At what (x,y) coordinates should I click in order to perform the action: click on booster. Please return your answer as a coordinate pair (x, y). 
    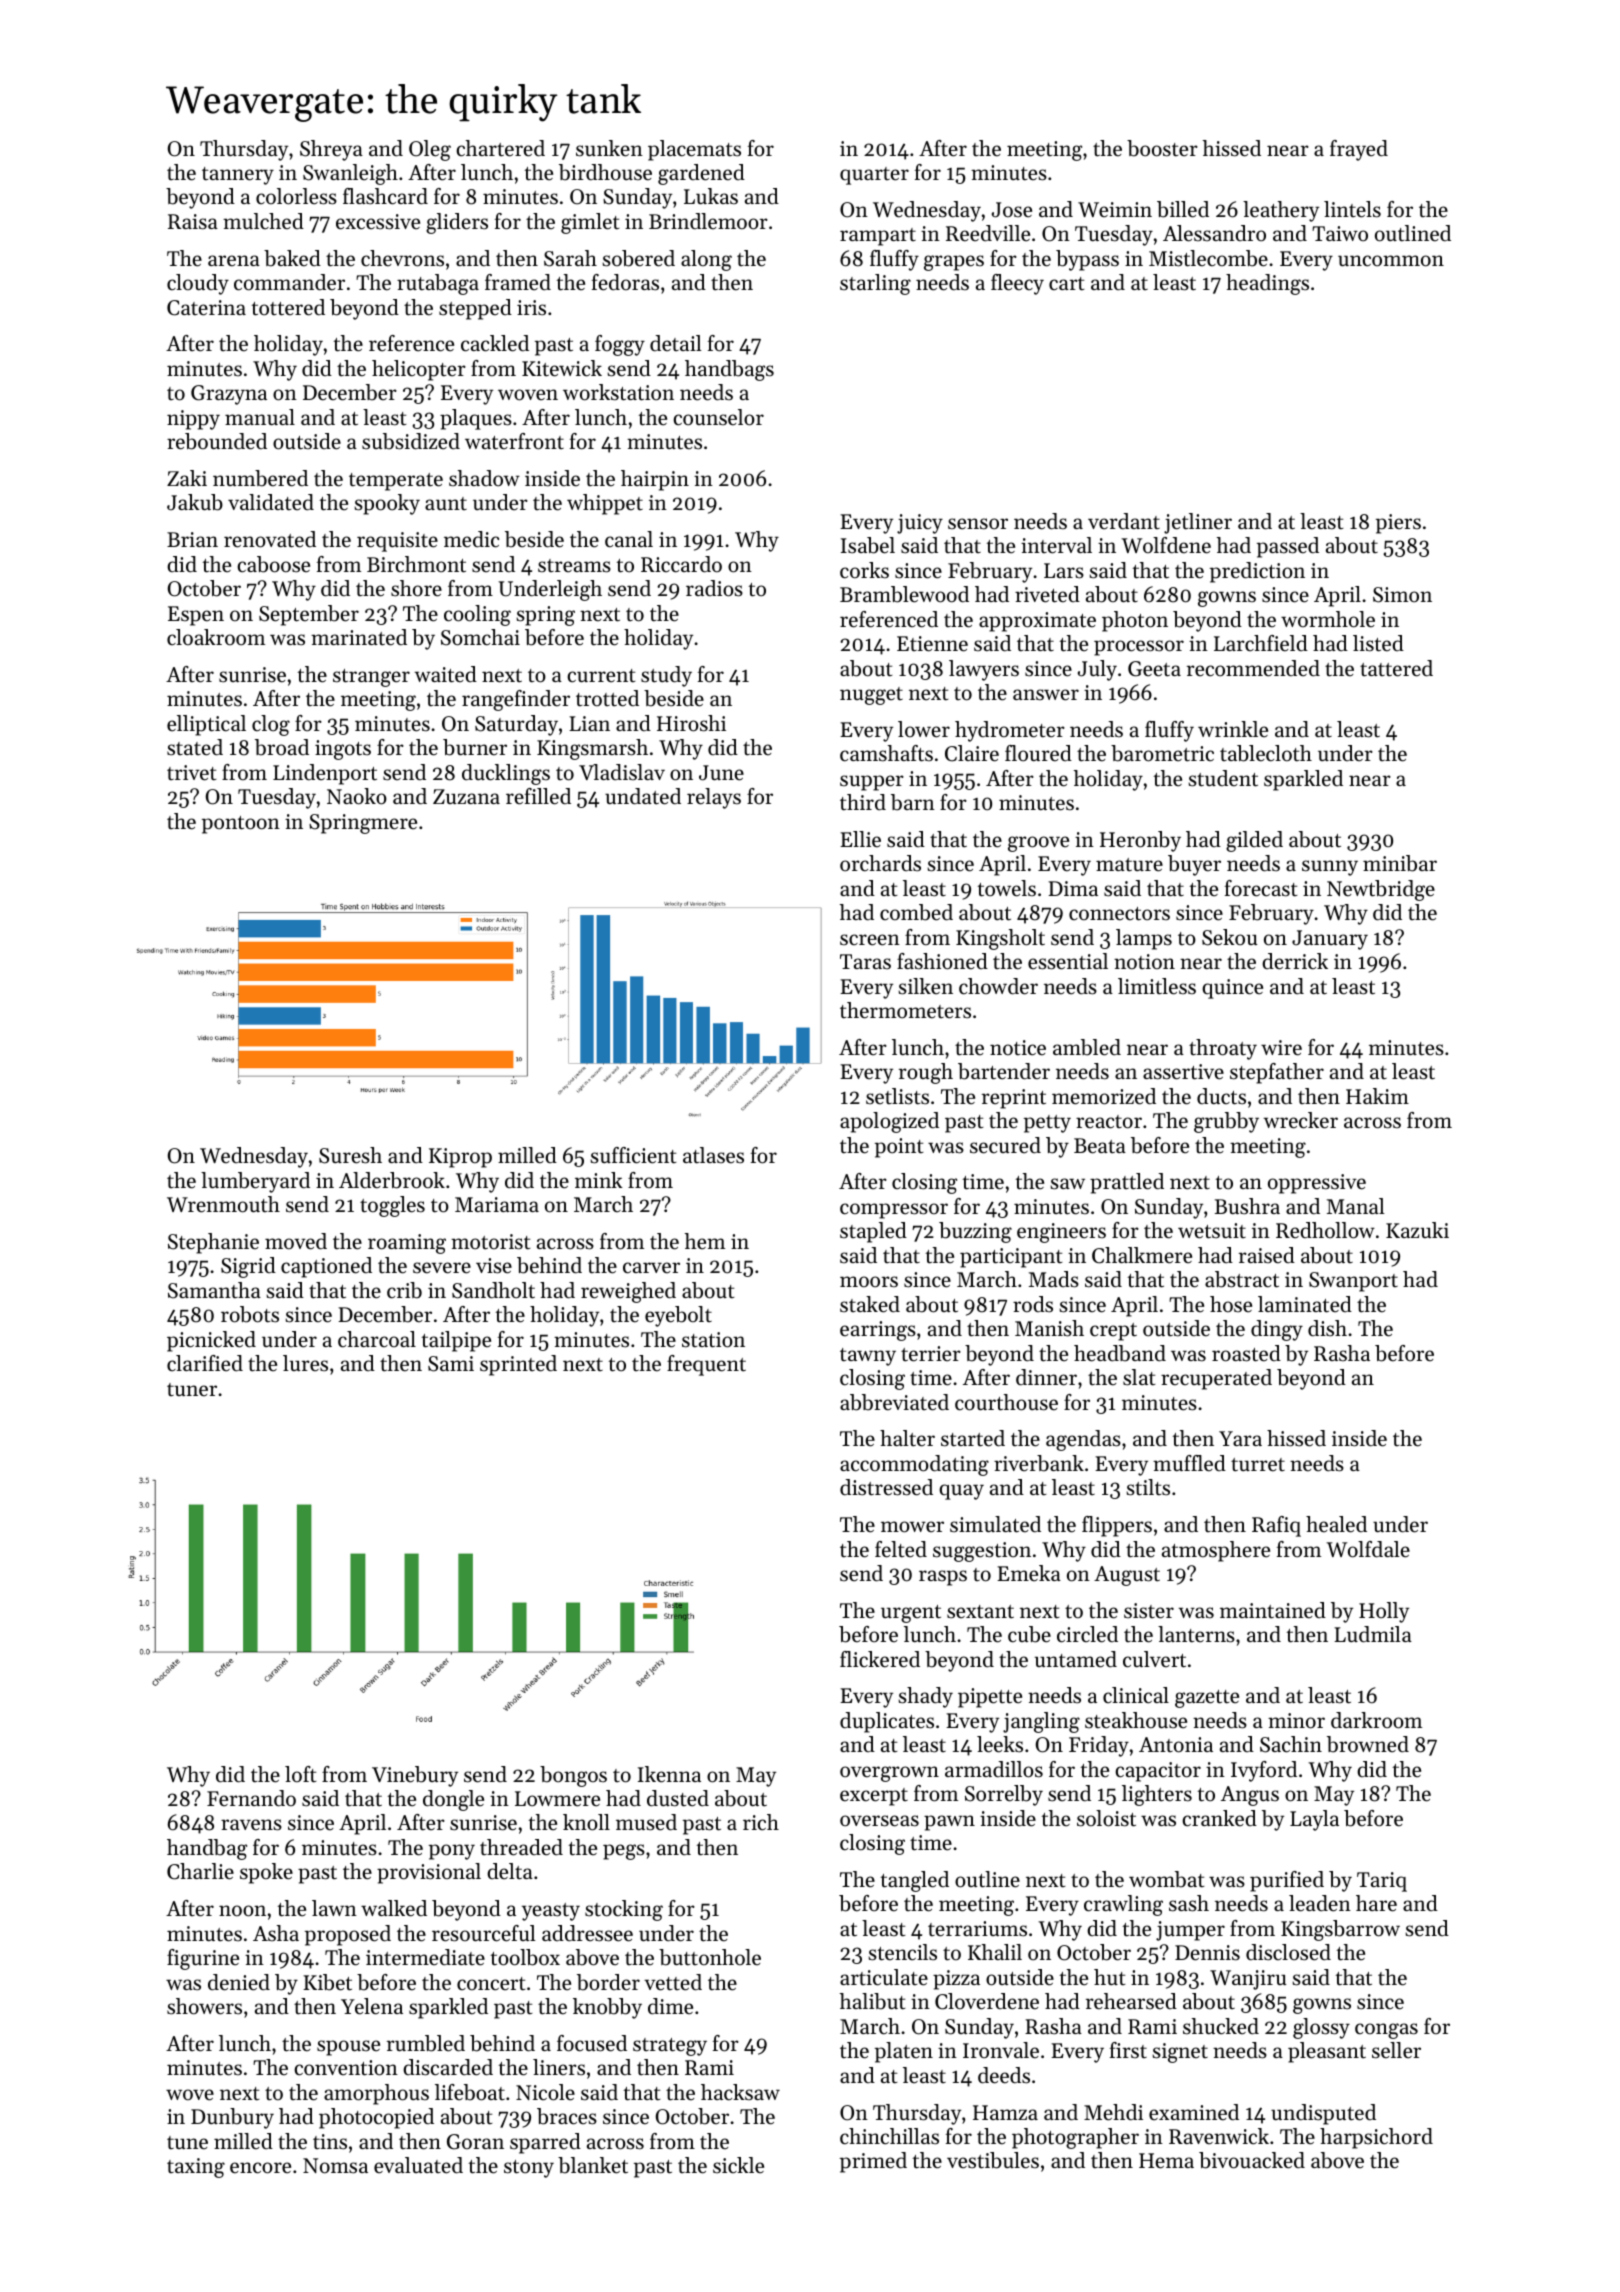
    Looking at the image, I should click on (1162, 148).
